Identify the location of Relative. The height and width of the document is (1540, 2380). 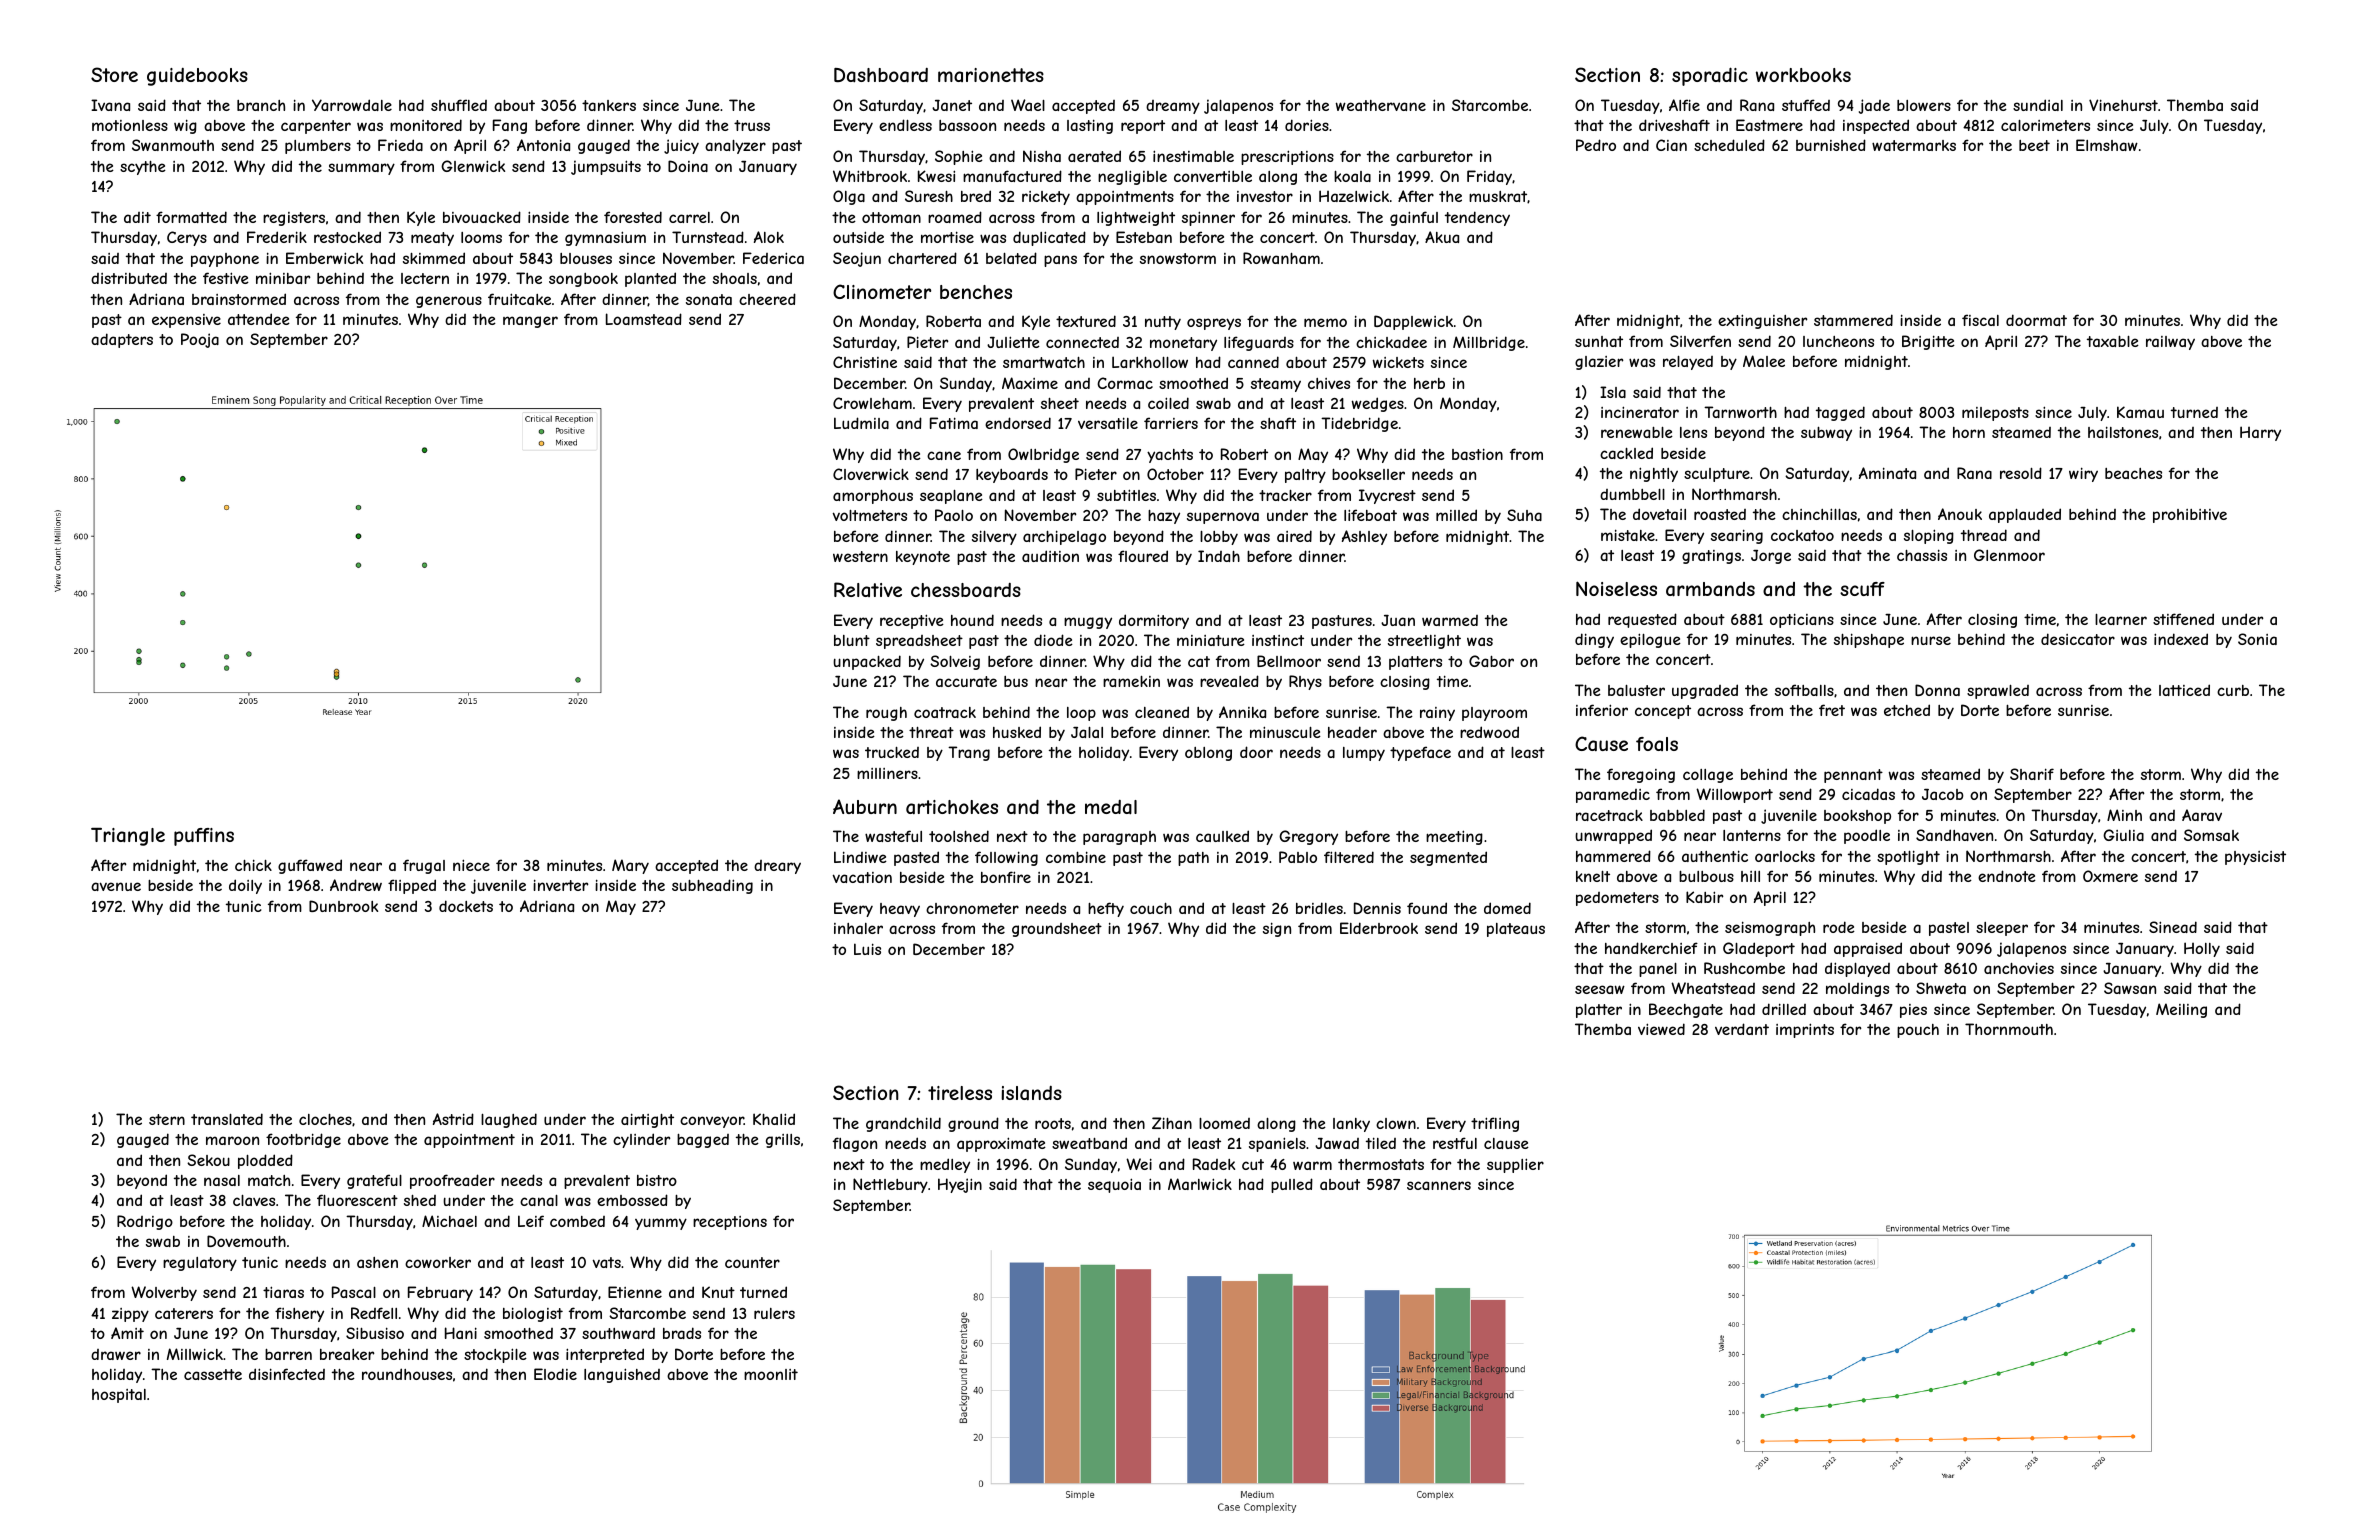
(868, 589).
